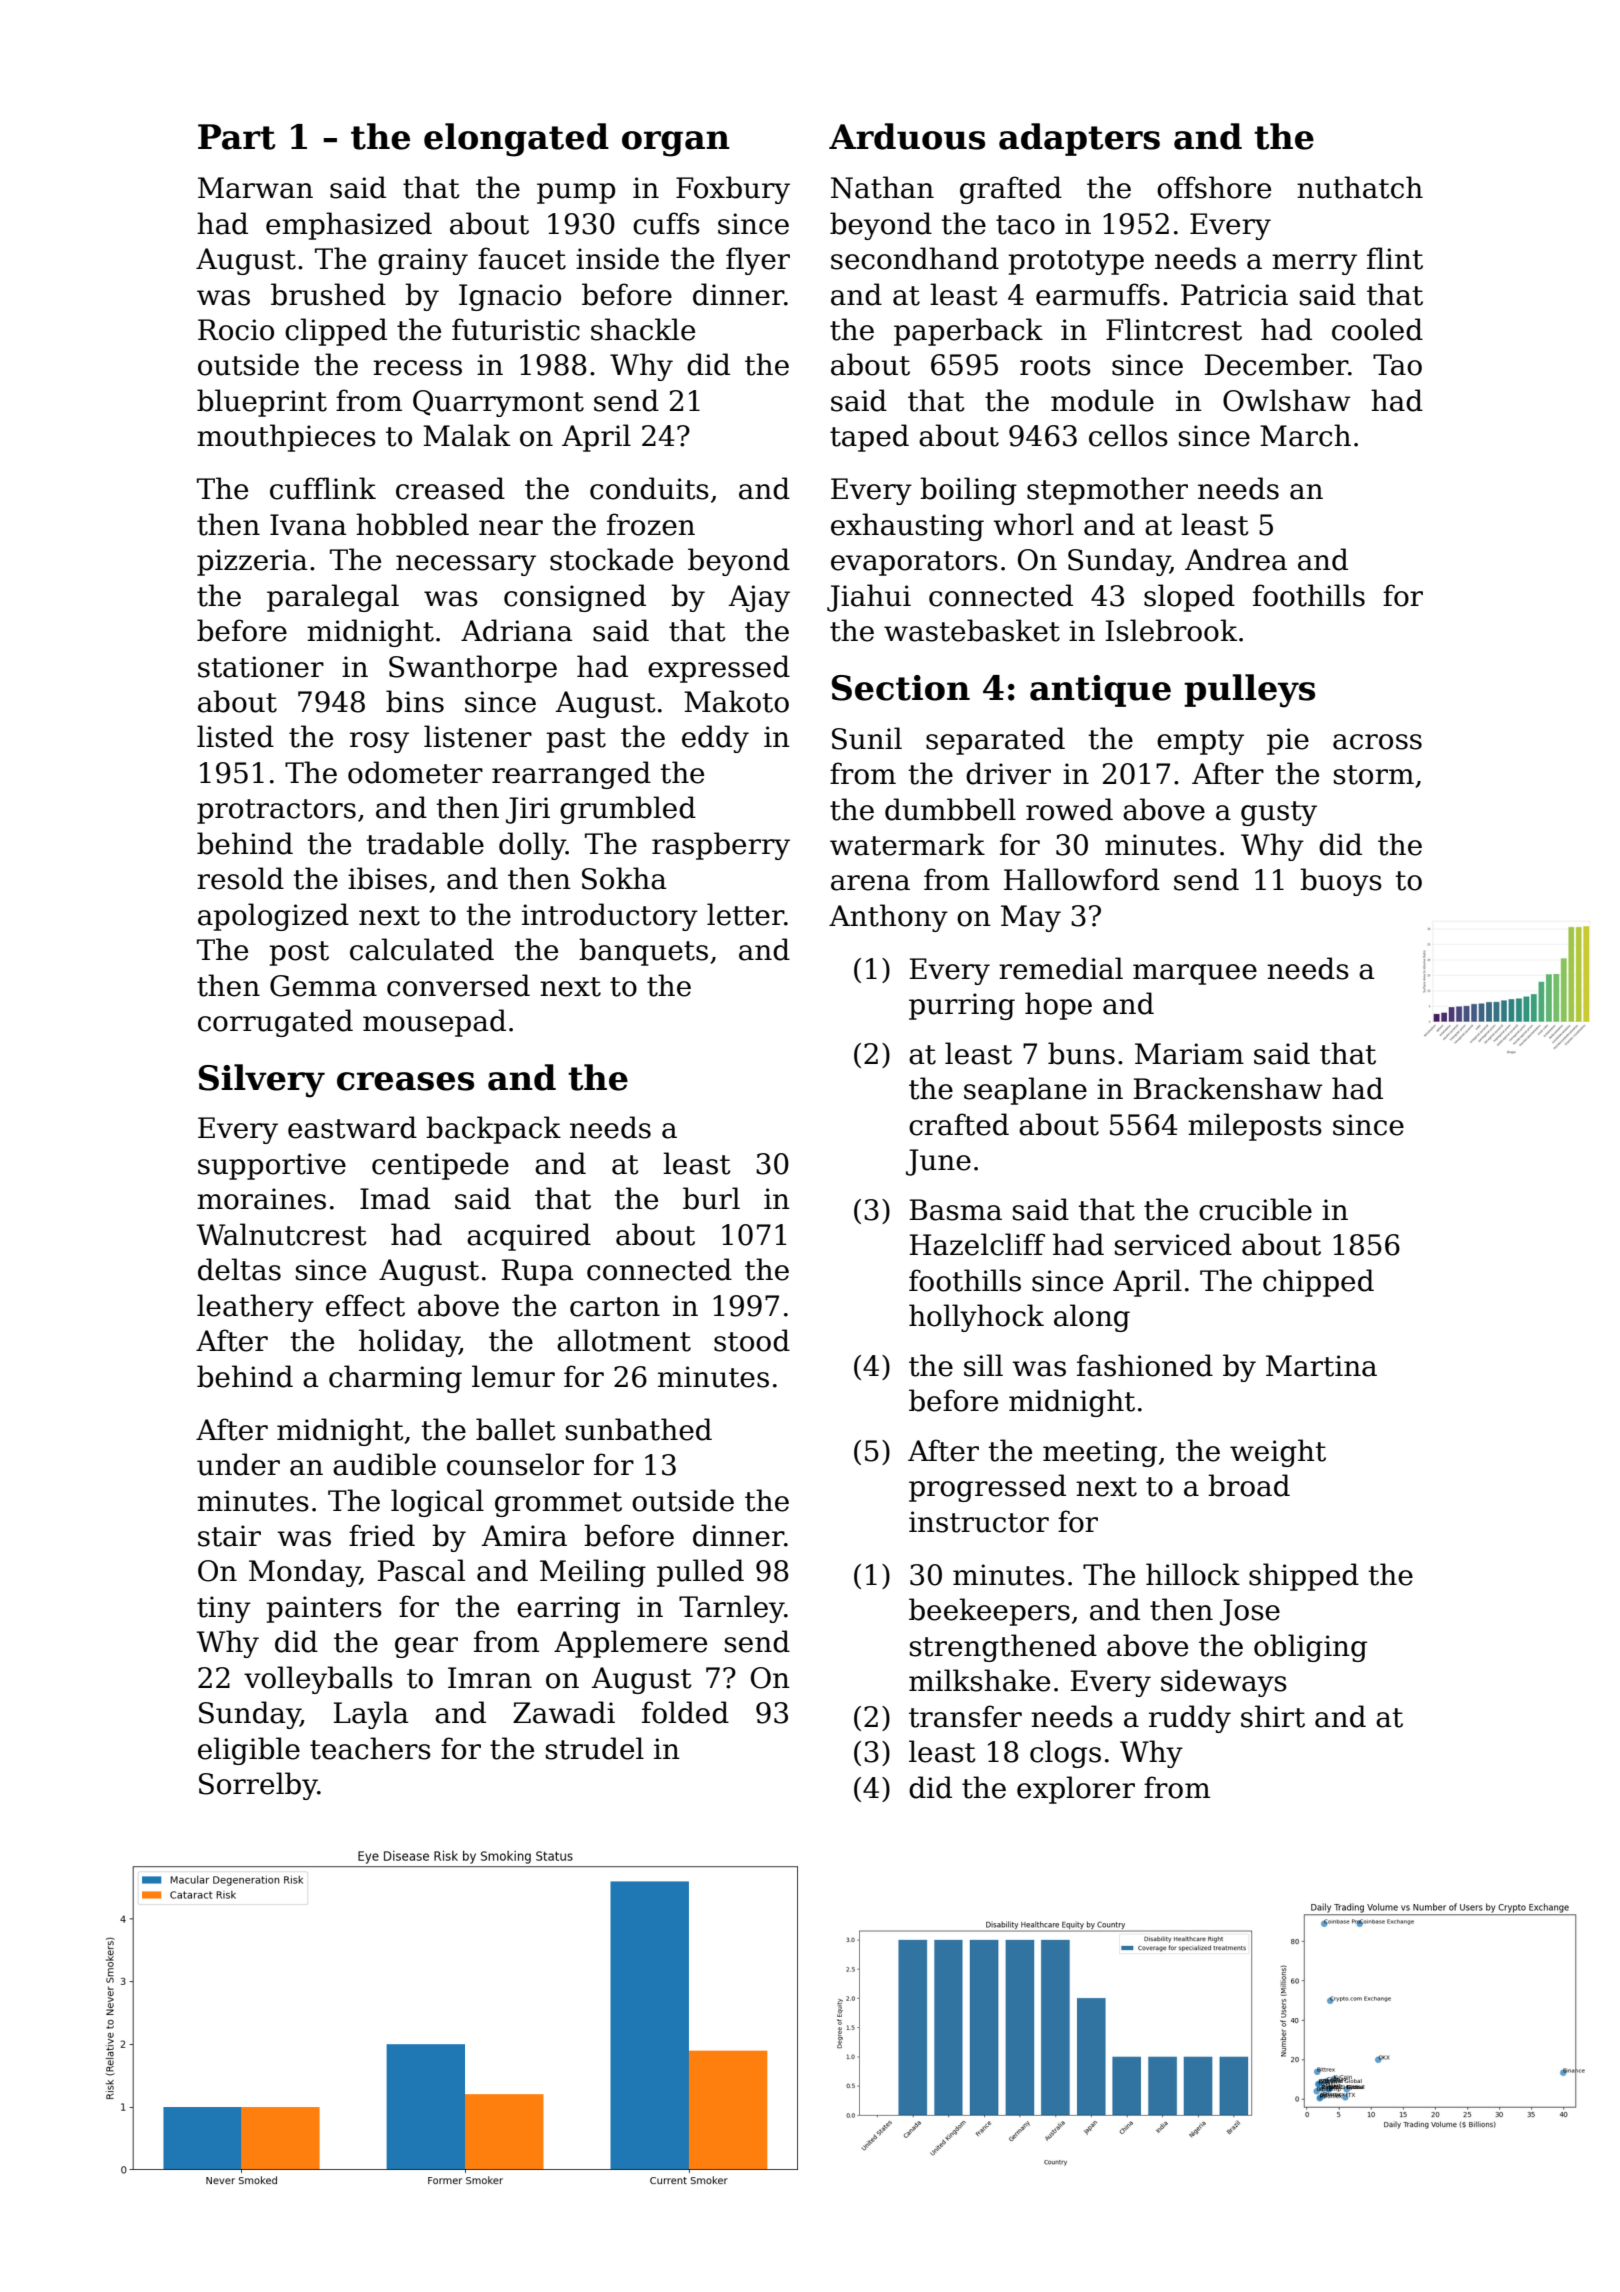  I want to click on taped, so click(869, 438).
